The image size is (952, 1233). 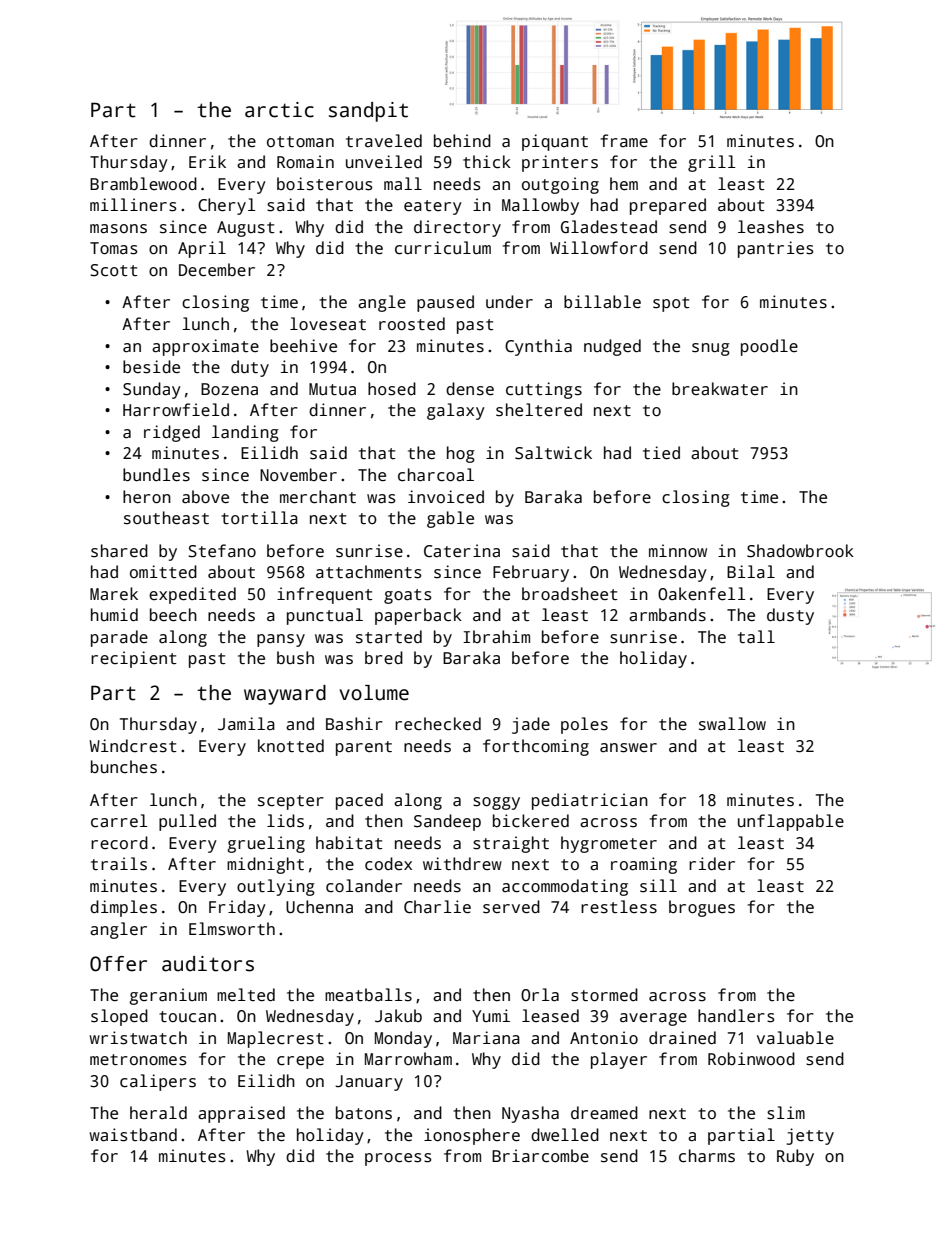 What do you see at coordinates (438, 724) in the document?
I see `rechecked` at bounding box center [438, 724].
